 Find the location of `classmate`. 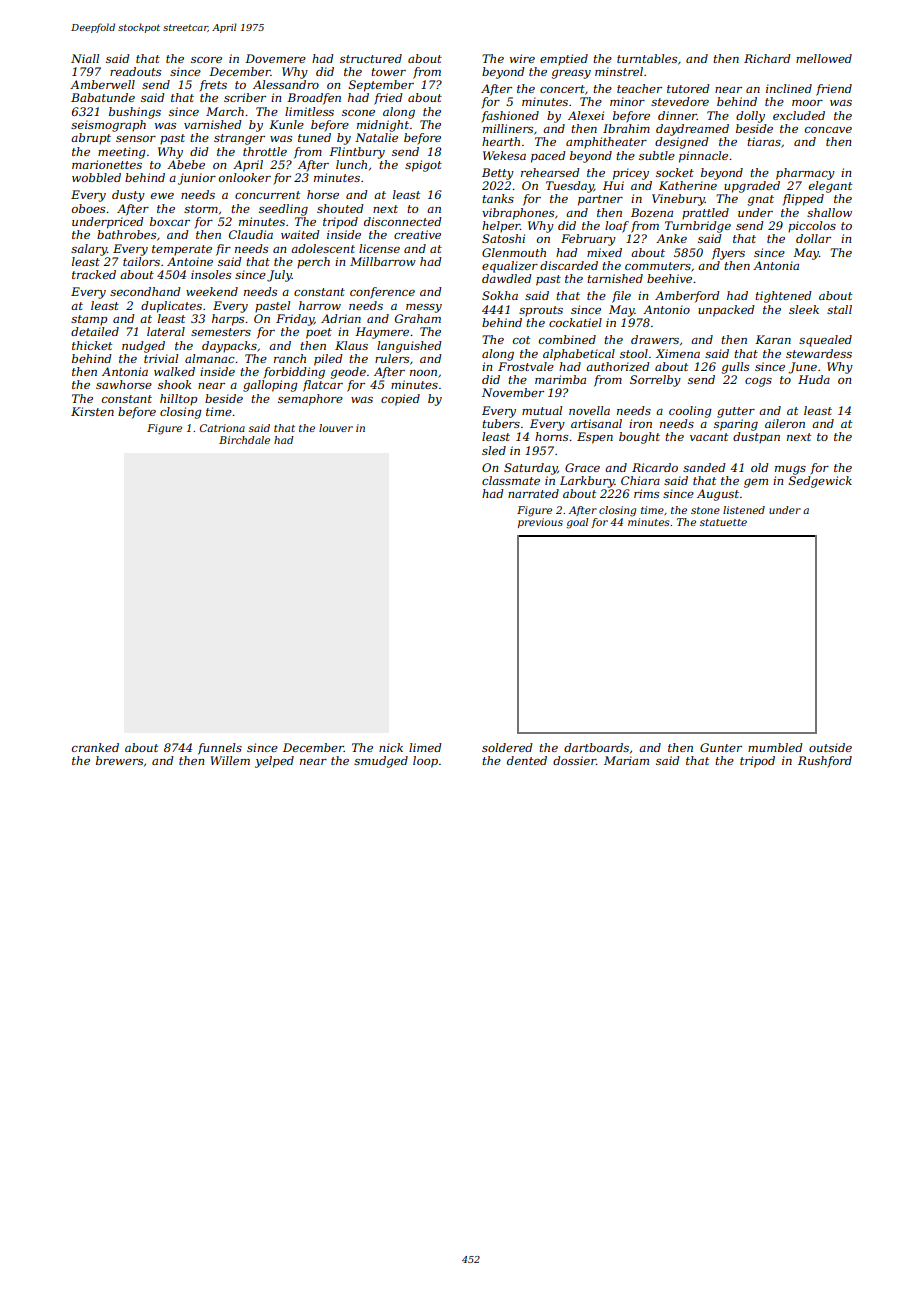

classmate is located at coordinates (511, 480).
